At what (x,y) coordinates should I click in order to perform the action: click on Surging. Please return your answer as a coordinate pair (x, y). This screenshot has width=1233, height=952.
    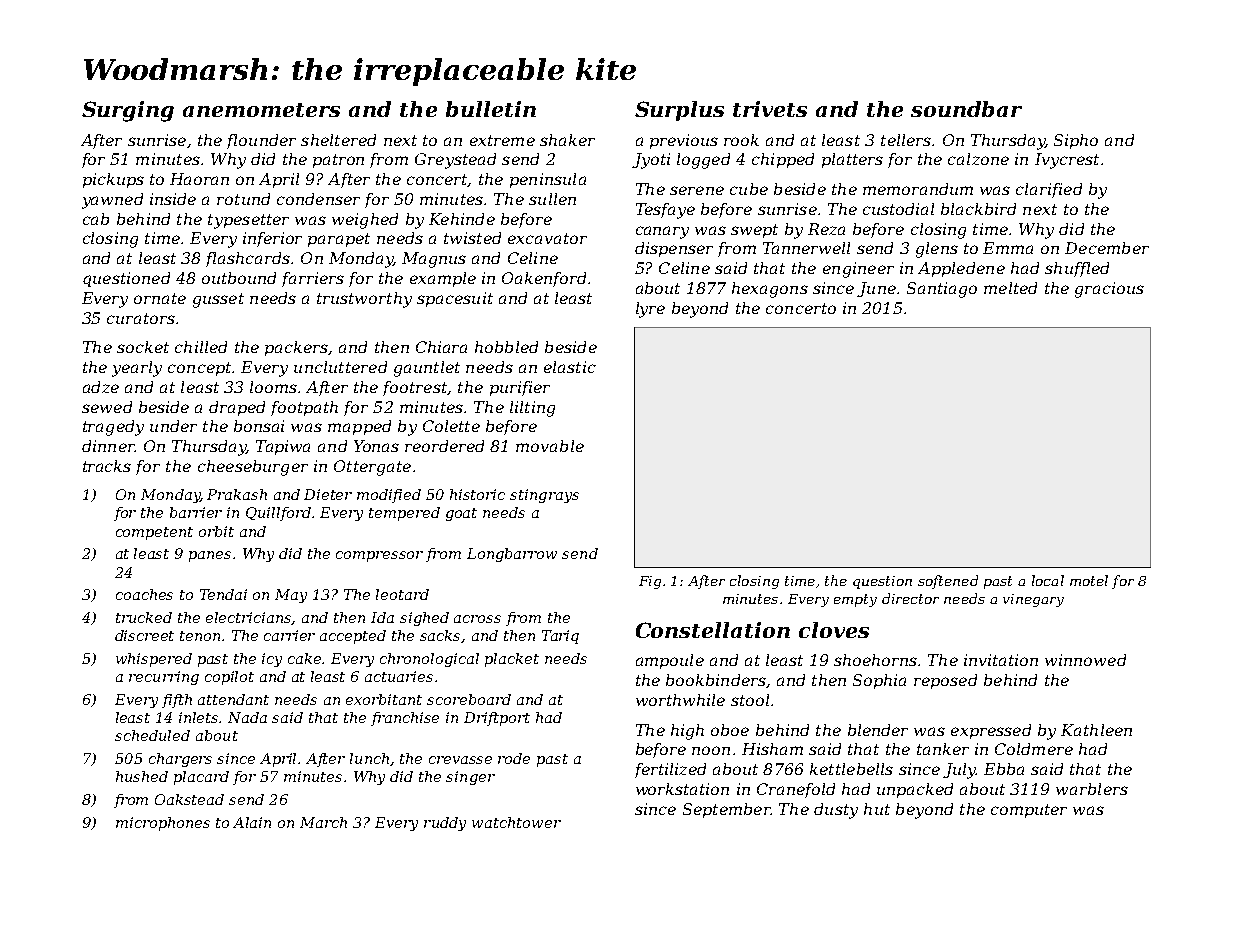
    Looking at the image, I should click on (128, 111).
